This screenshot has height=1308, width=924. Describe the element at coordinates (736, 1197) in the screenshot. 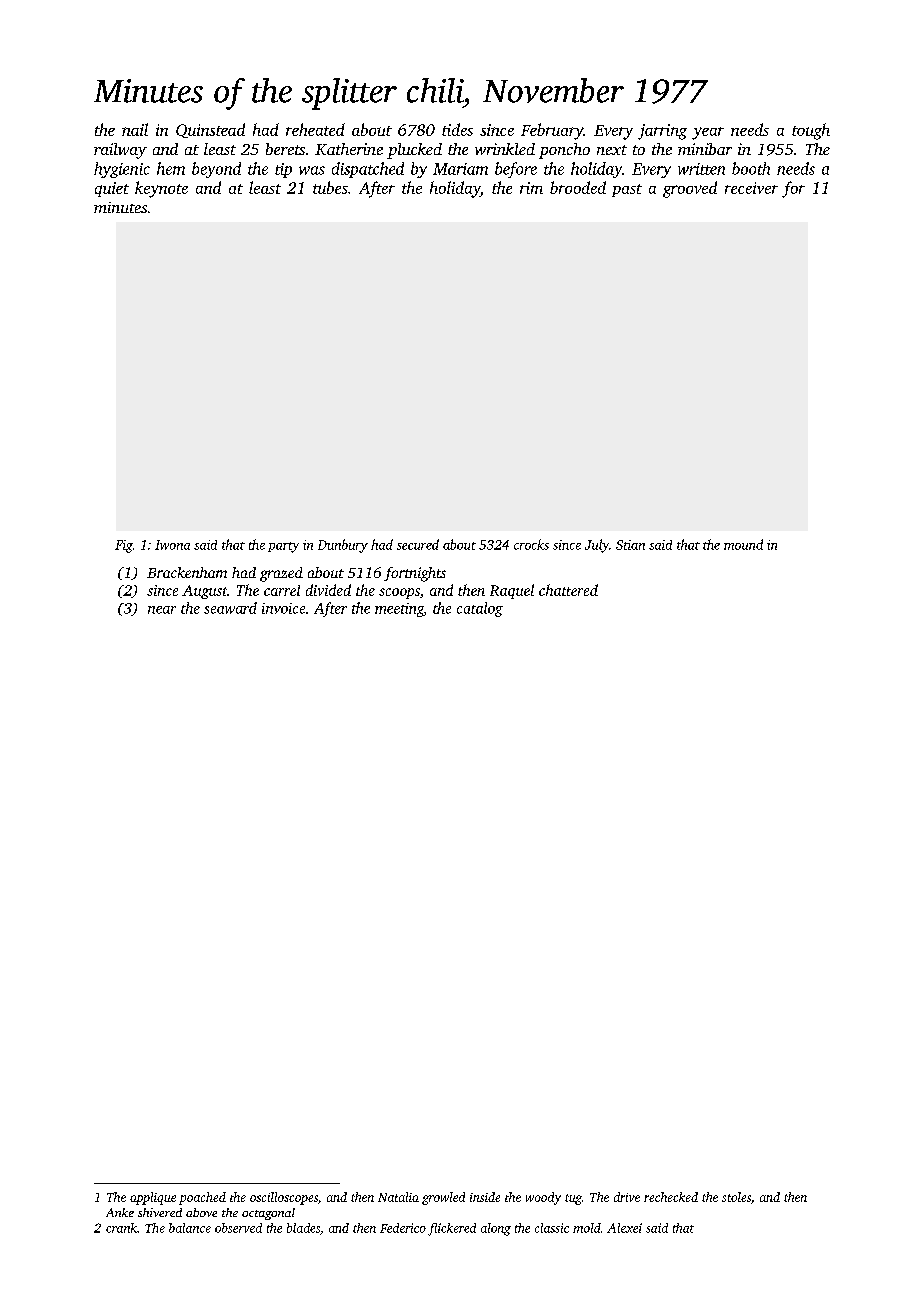

I see `stoles` at that location.
